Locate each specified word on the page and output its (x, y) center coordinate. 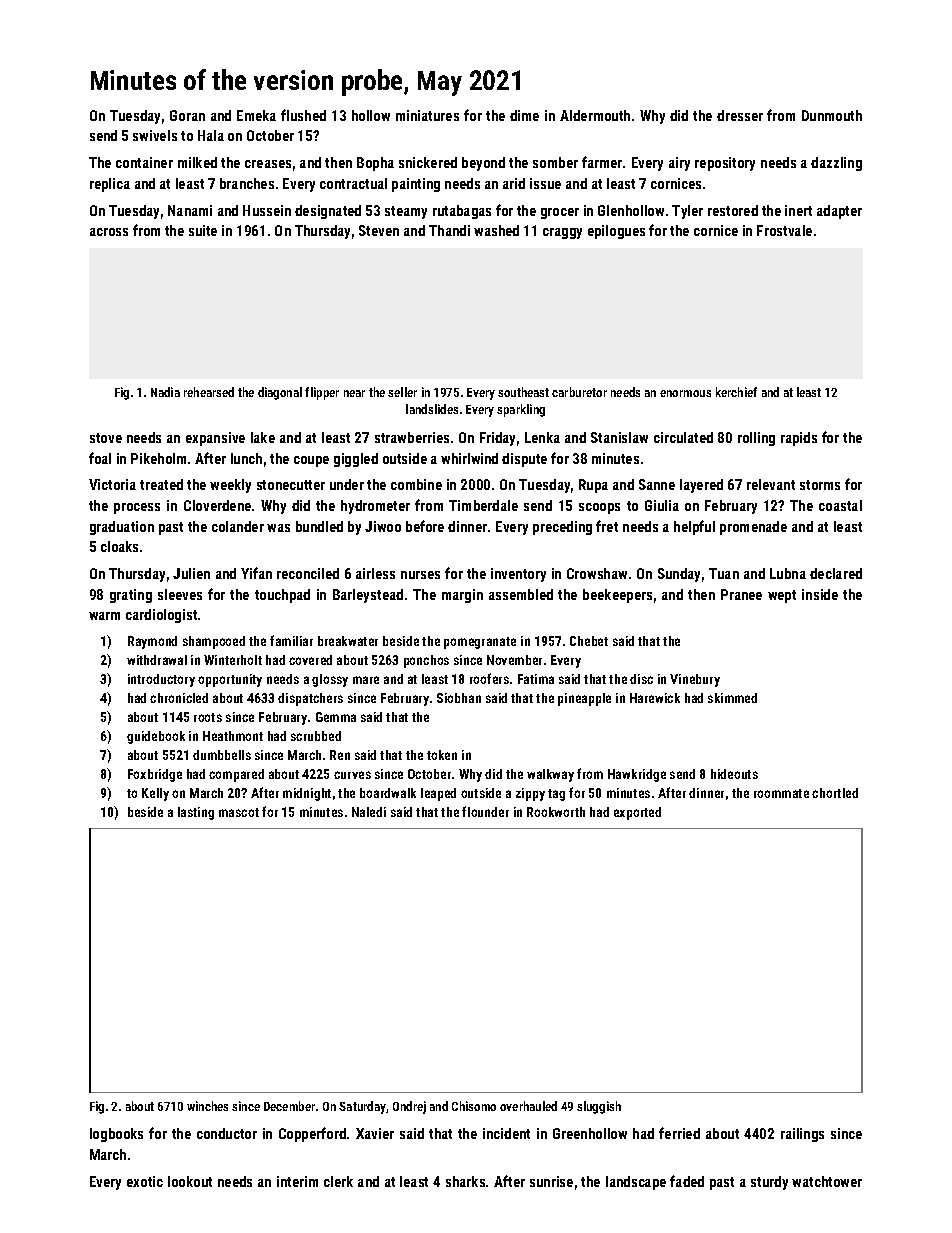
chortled (835, 793)
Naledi (369, 812)
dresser (740, 115)
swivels (155, 135)
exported (637, 813)
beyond (483, 164)
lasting (196, 813)
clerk (338, 1181)
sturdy (769, 1183)
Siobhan (459, 698)
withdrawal (157, 660)
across (109, 232)
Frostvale (784, 230)
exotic (145, 1181)
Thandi (449, 230)
